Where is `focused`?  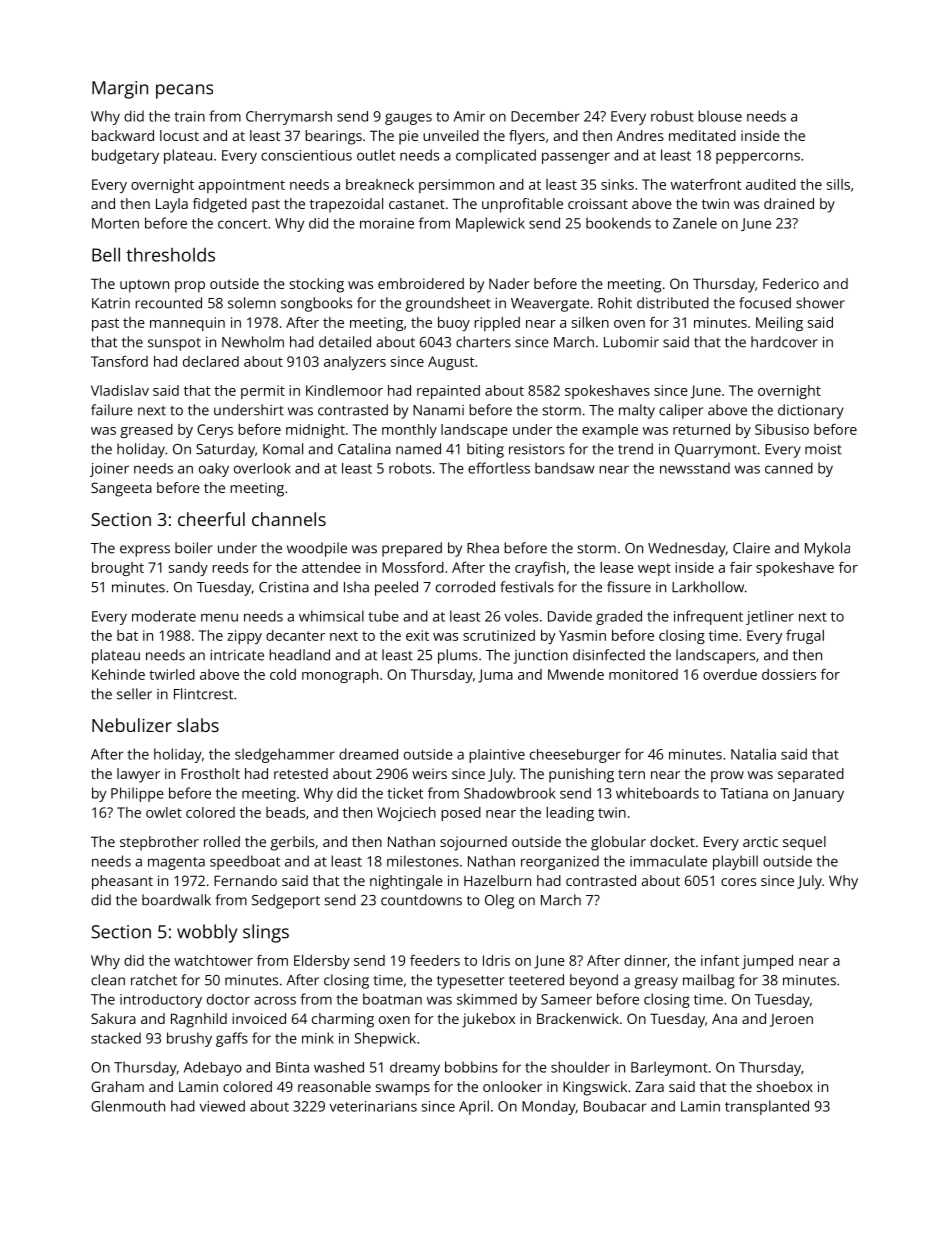
focused is located at coordinates (765, 303).
